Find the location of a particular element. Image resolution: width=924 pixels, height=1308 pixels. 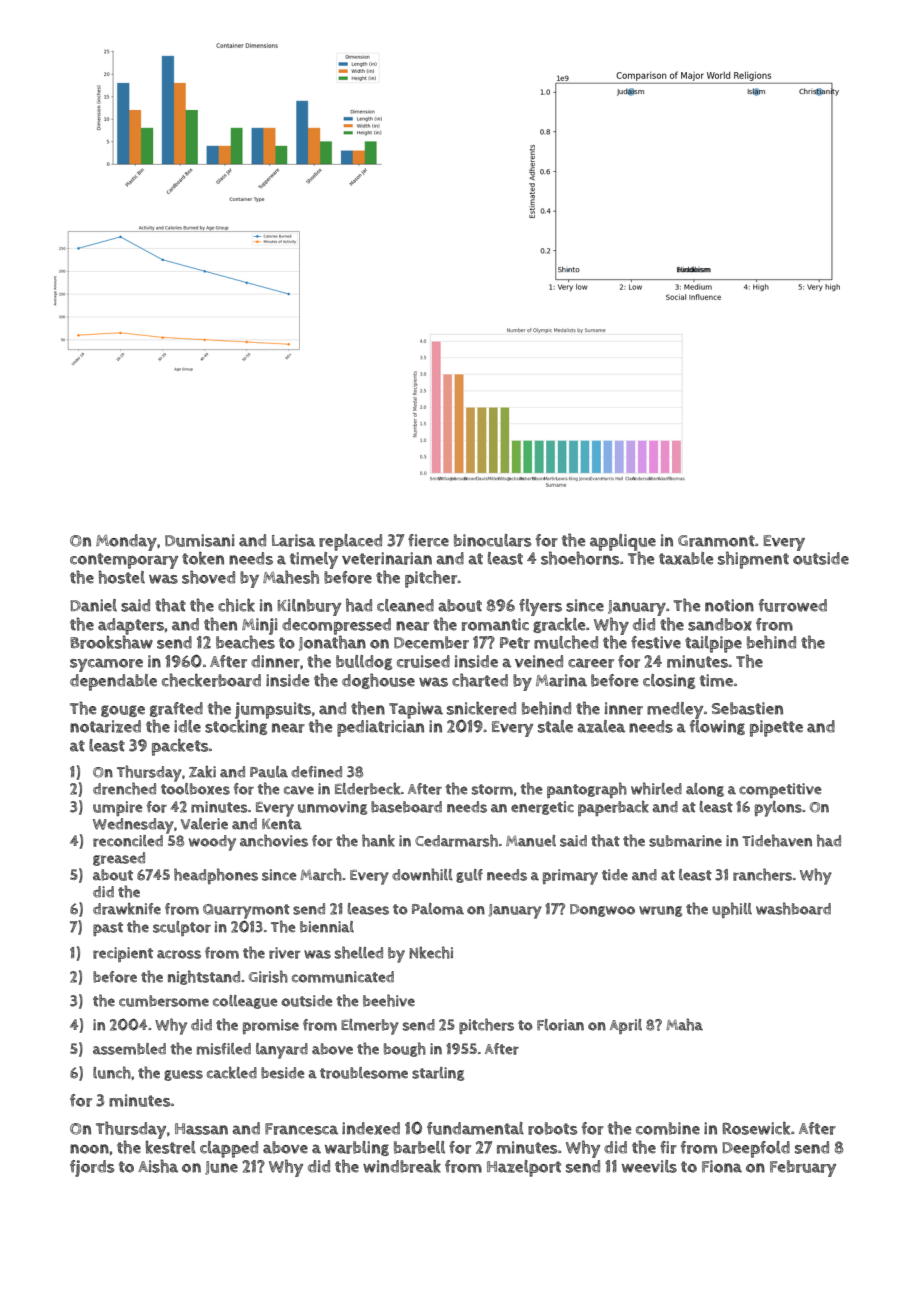

shoehorns is located at coordinates (580, 558).
